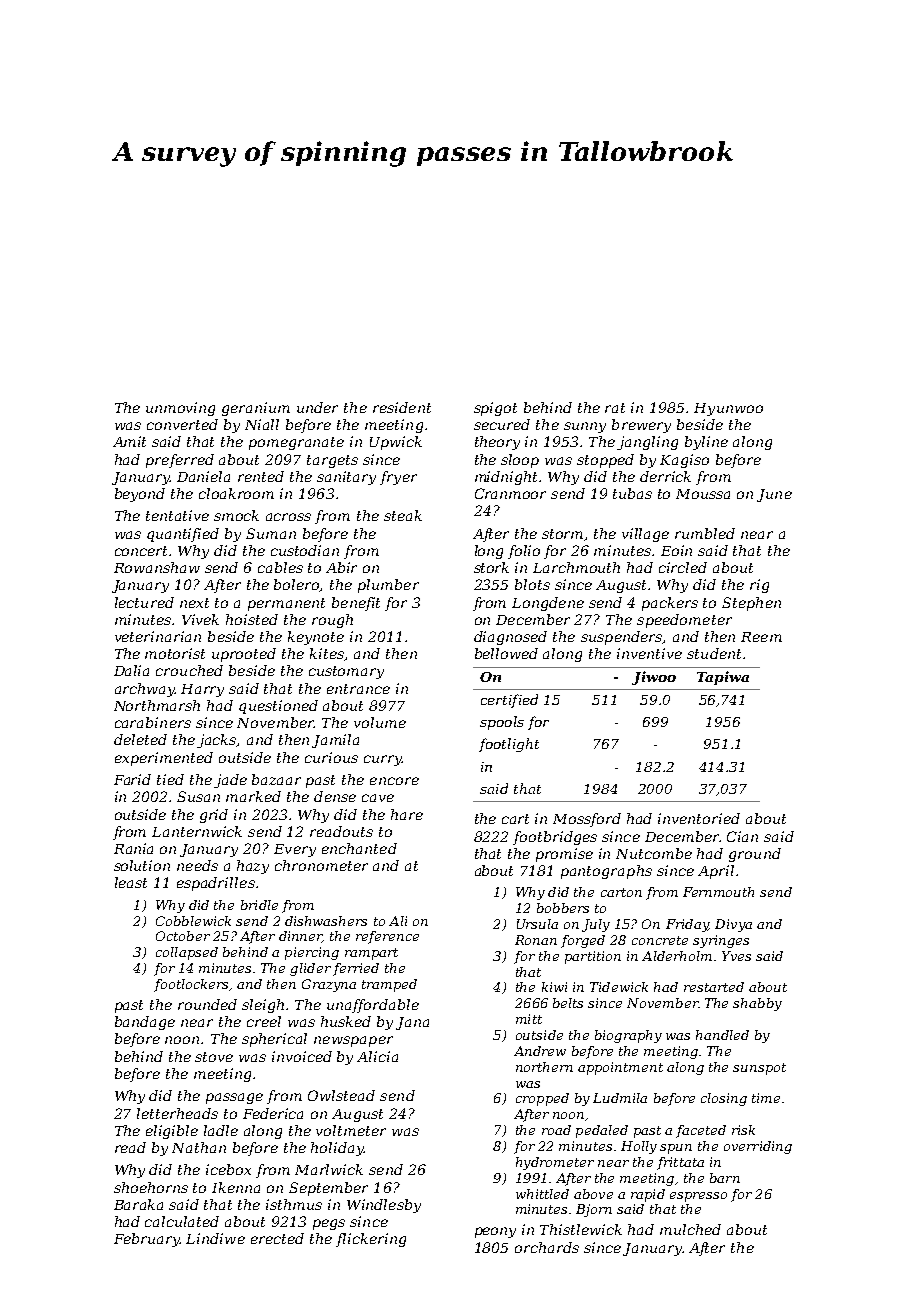 The width and height of the screenshot is (908, 1316). I want to click on spigot, so click(495, 409).
